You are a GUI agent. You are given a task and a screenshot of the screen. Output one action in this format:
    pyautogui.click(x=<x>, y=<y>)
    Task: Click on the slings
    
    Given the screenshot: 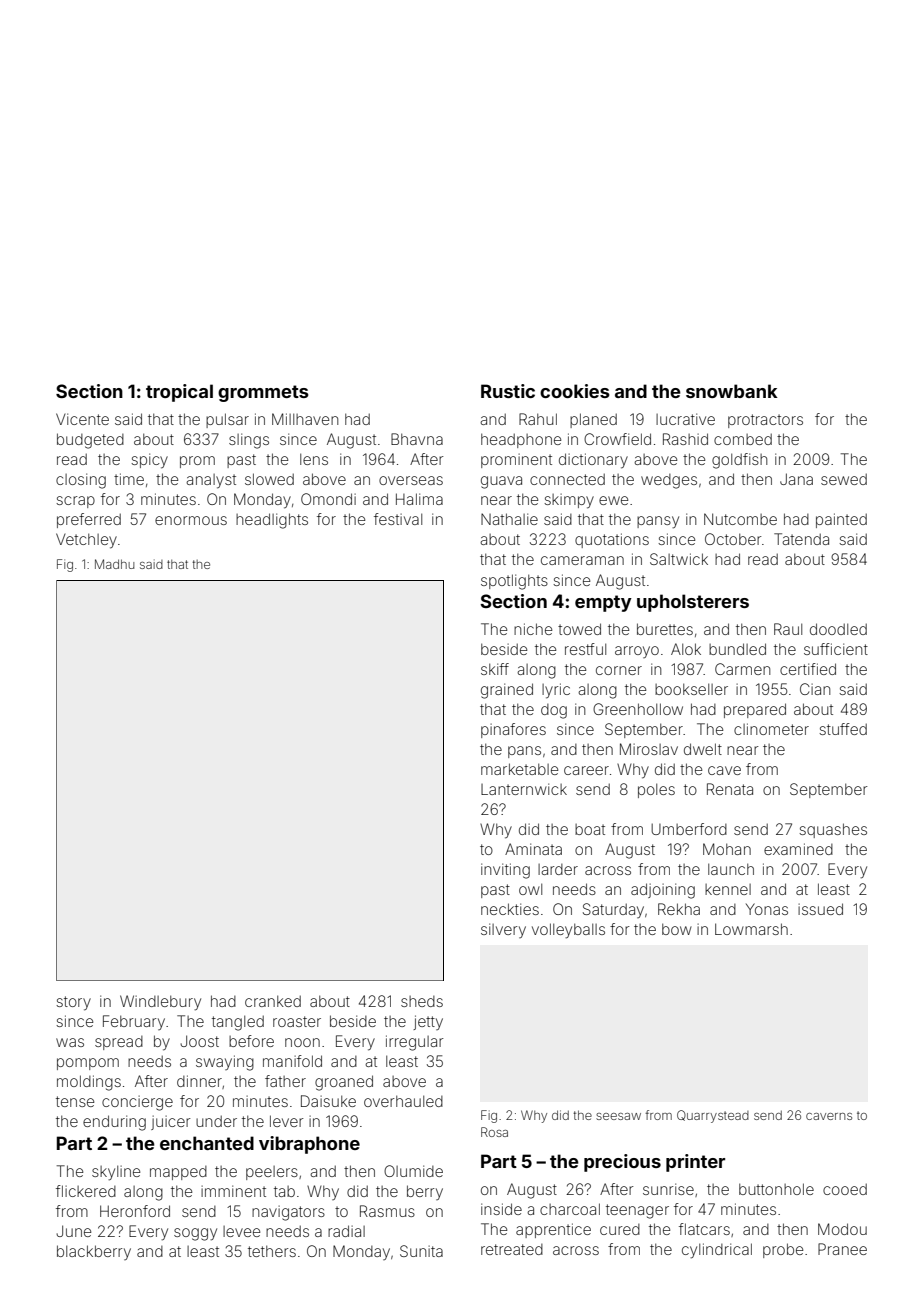 What is the action you would take?
    pyautogui.click(x=249, y=441)
